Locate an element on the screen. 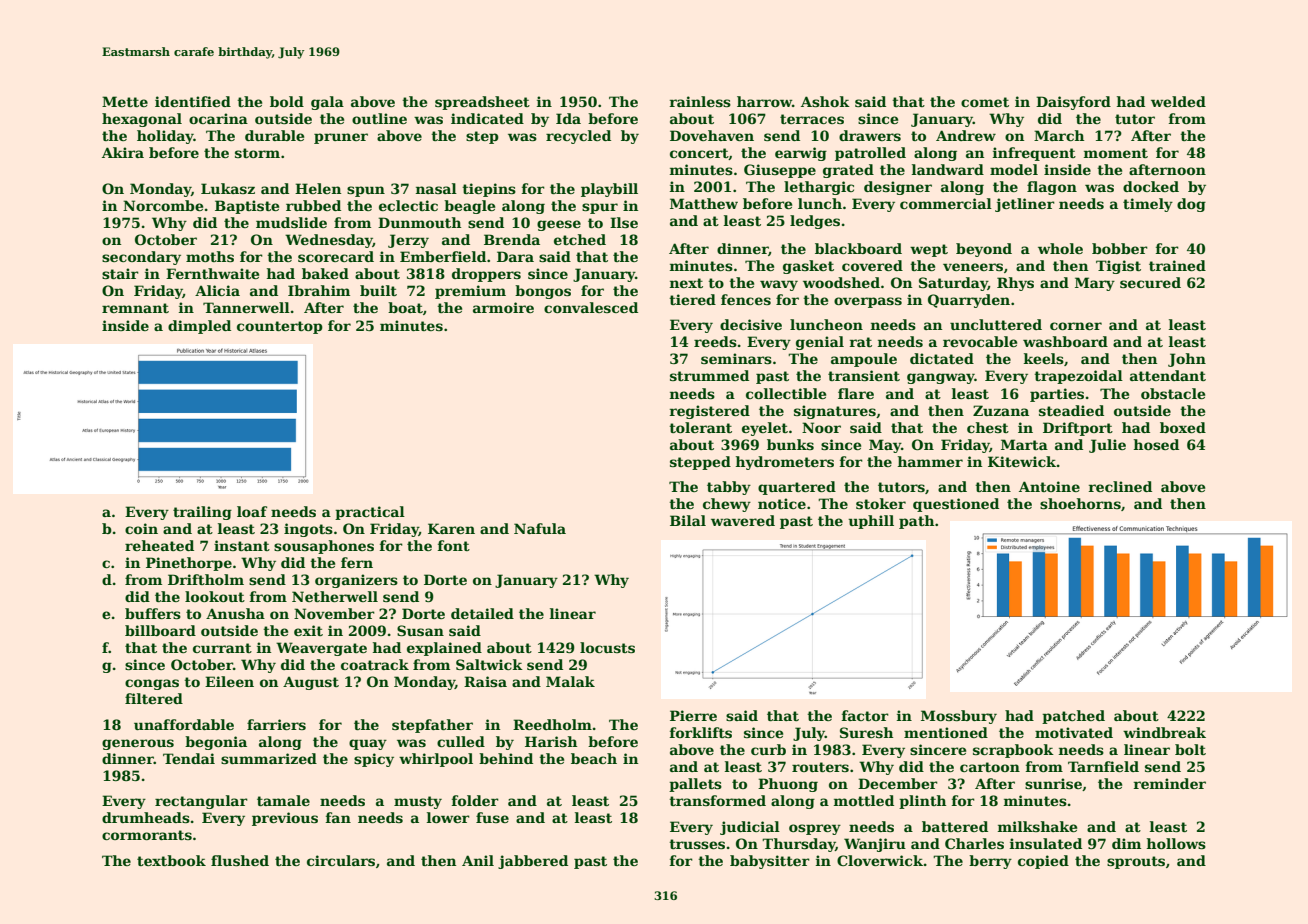 The width and height of the screenshot is (1308, 924). Matthew is located at coordinates (704, 203).
